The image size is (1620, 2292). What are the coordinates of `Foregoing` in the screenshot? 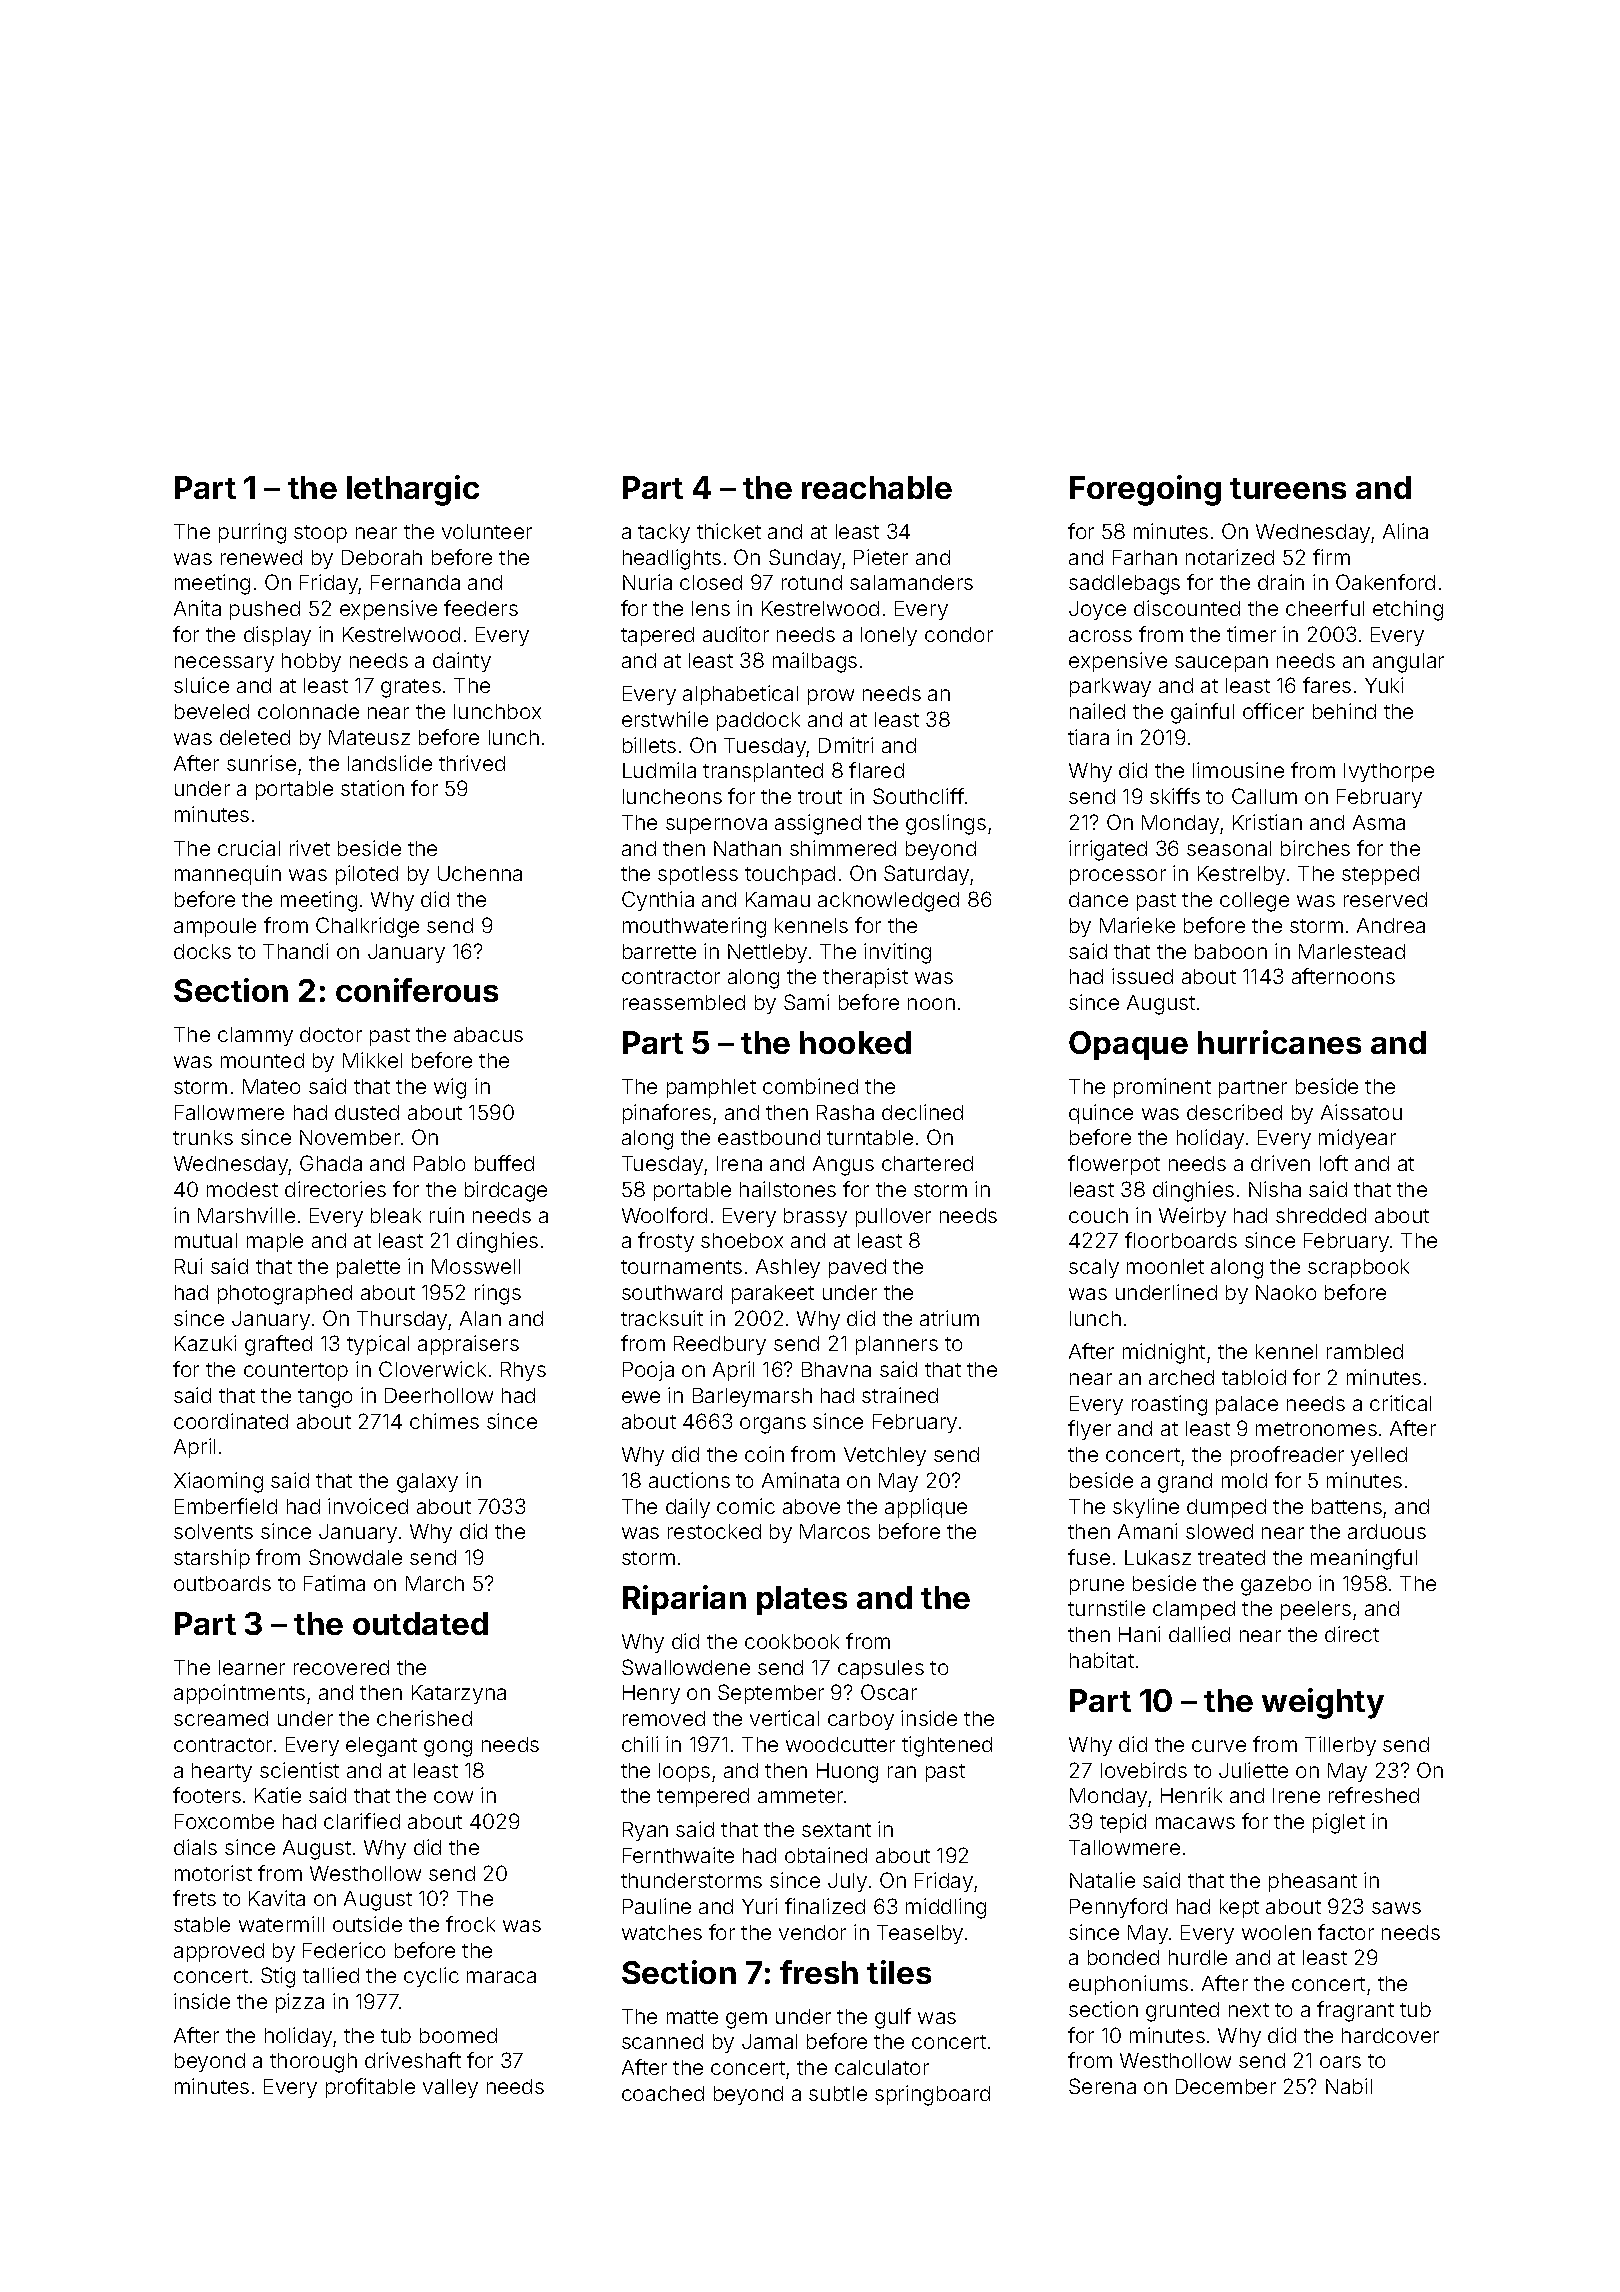 It's located at (1145, 490).
